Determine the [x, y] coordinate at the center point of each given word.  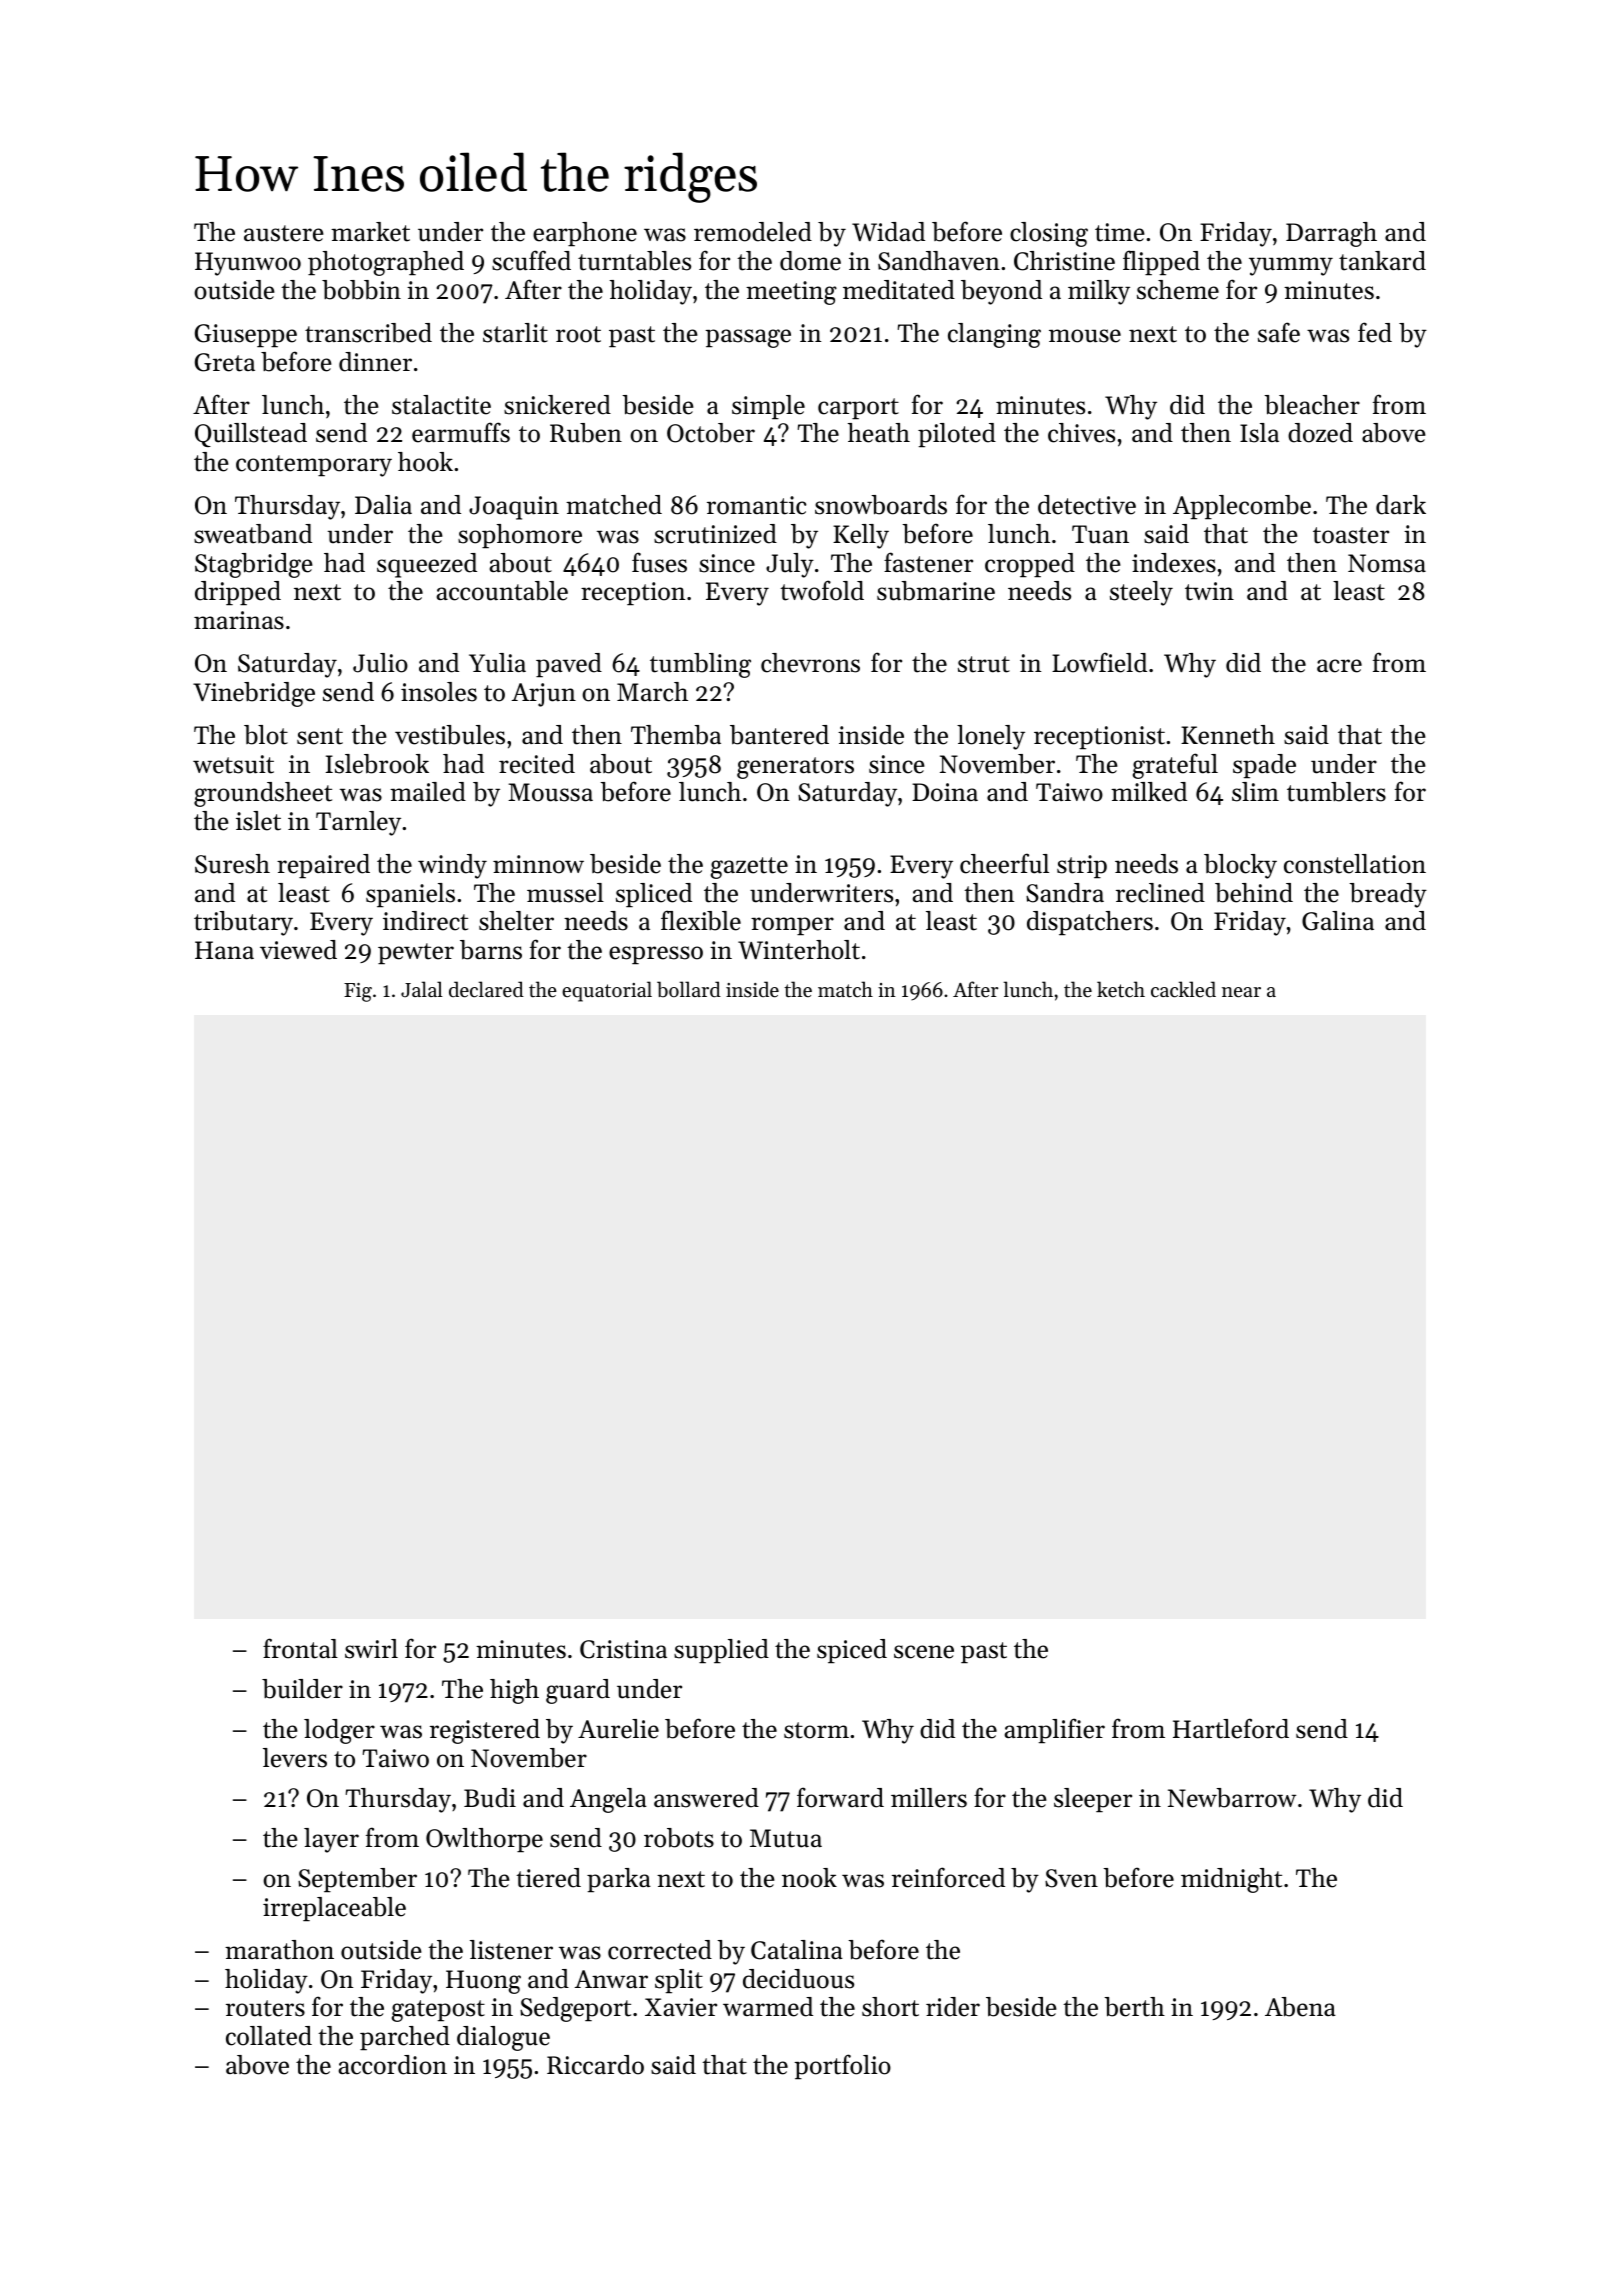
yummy [1291, 266]
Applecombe [1242, 507]
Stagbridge [254, 565]
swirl [371, 1649]
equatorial [607, 991]
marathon [279, 1950]
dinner [375, 362]
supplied [721, 1651]
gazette [749, 868]
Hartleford [1231, 1728]
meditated [899, 290]
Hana [224, 950]
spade [1264, 766]
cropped [1030, 565]
